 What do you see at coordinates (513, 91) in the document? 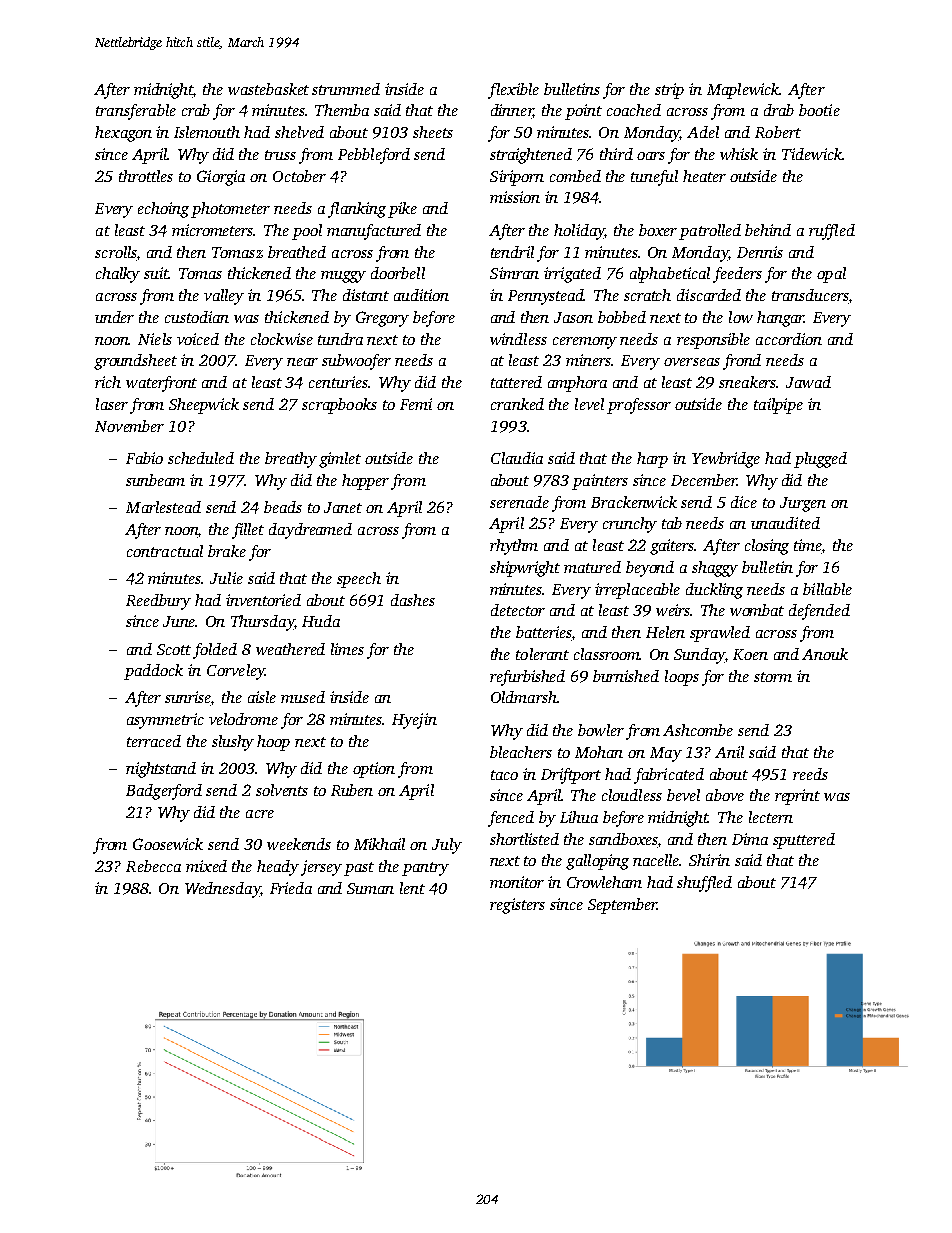
I see `flexible` at bounding box center [513, 91].
